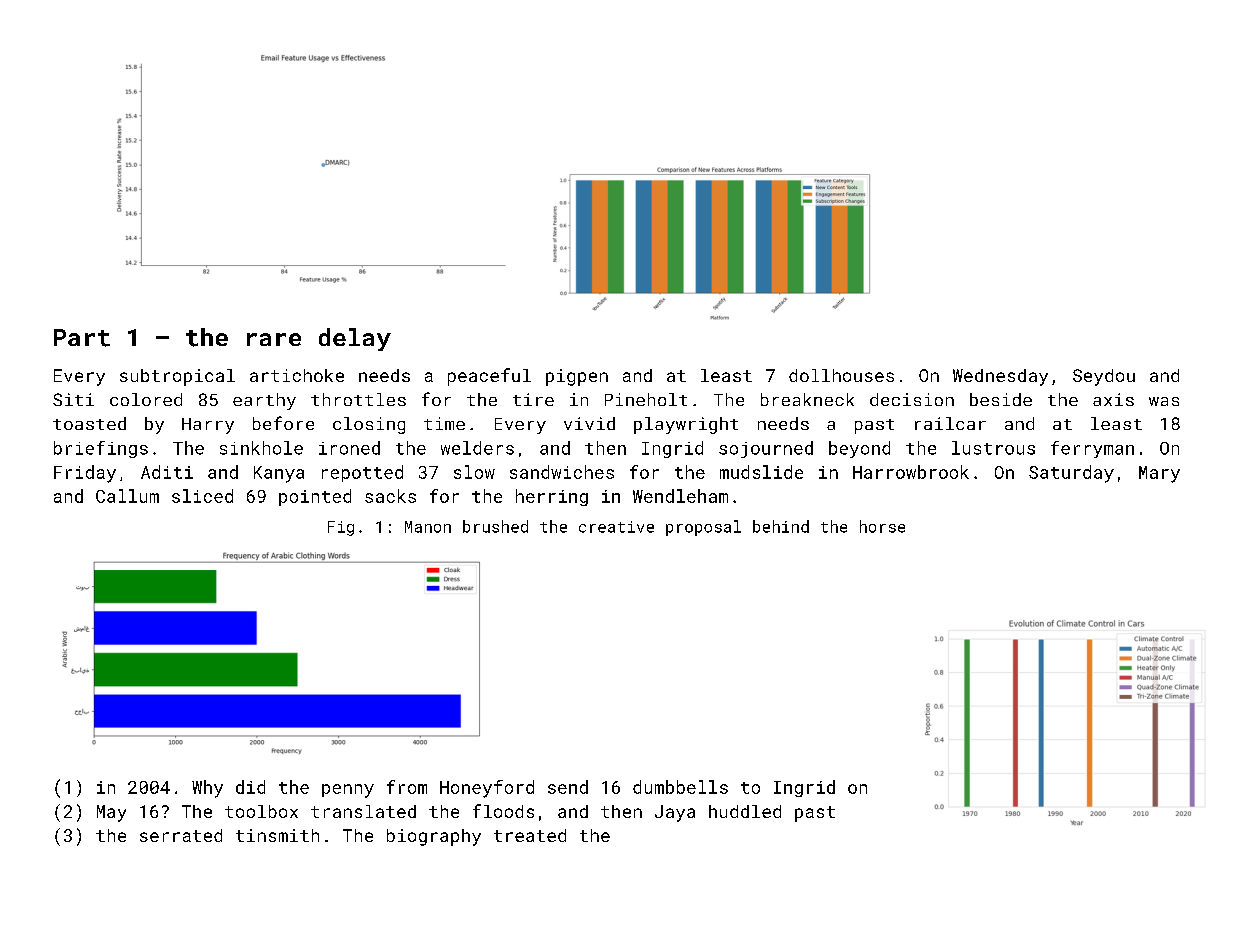 The height and width of the image is (952, 1233). I want to click on Mary, so click(1159, 474).
